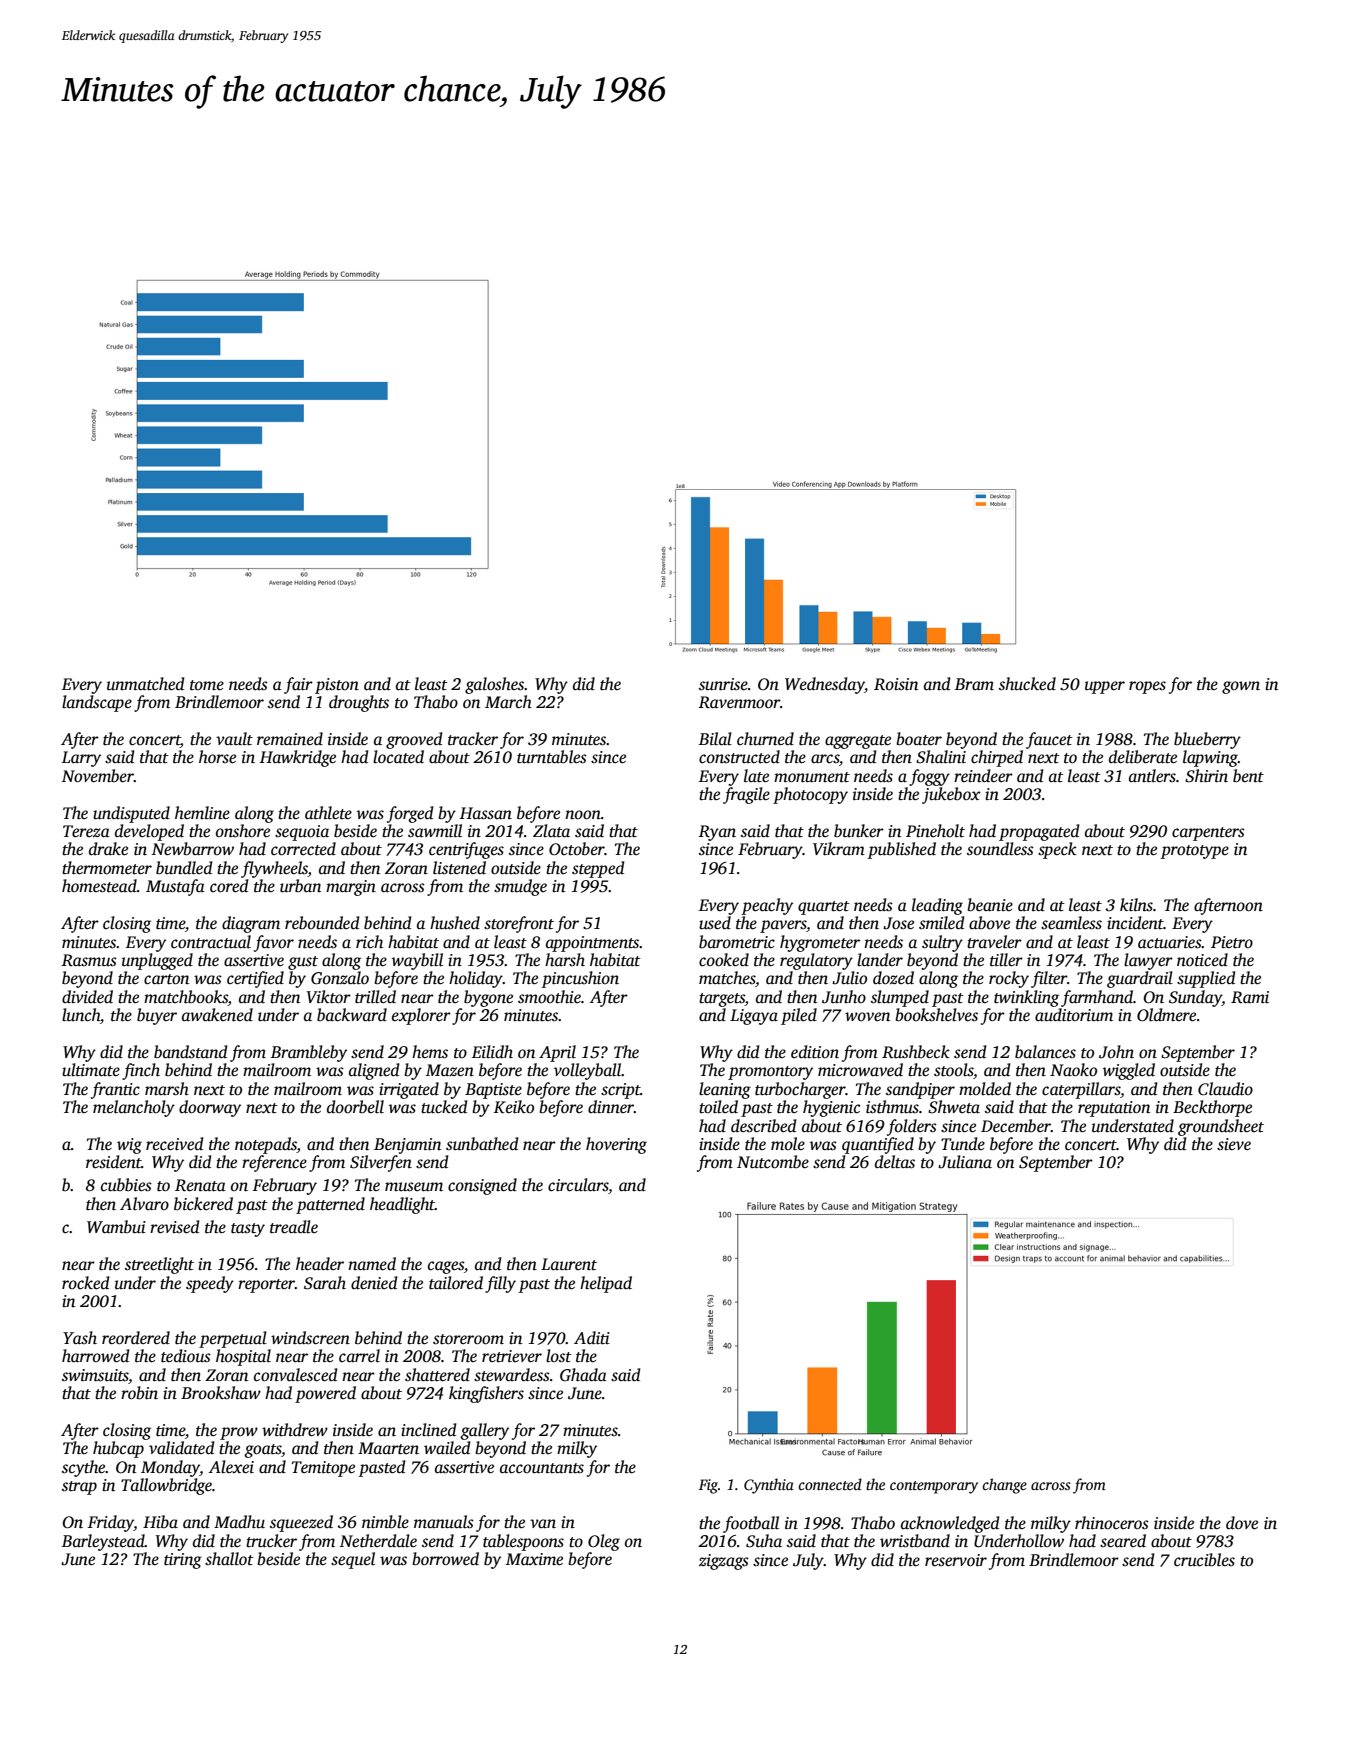 The image size is (1346, 1742). Describe the element at coordinates (902, 850) in the screenshot. I see `published` at that location.
